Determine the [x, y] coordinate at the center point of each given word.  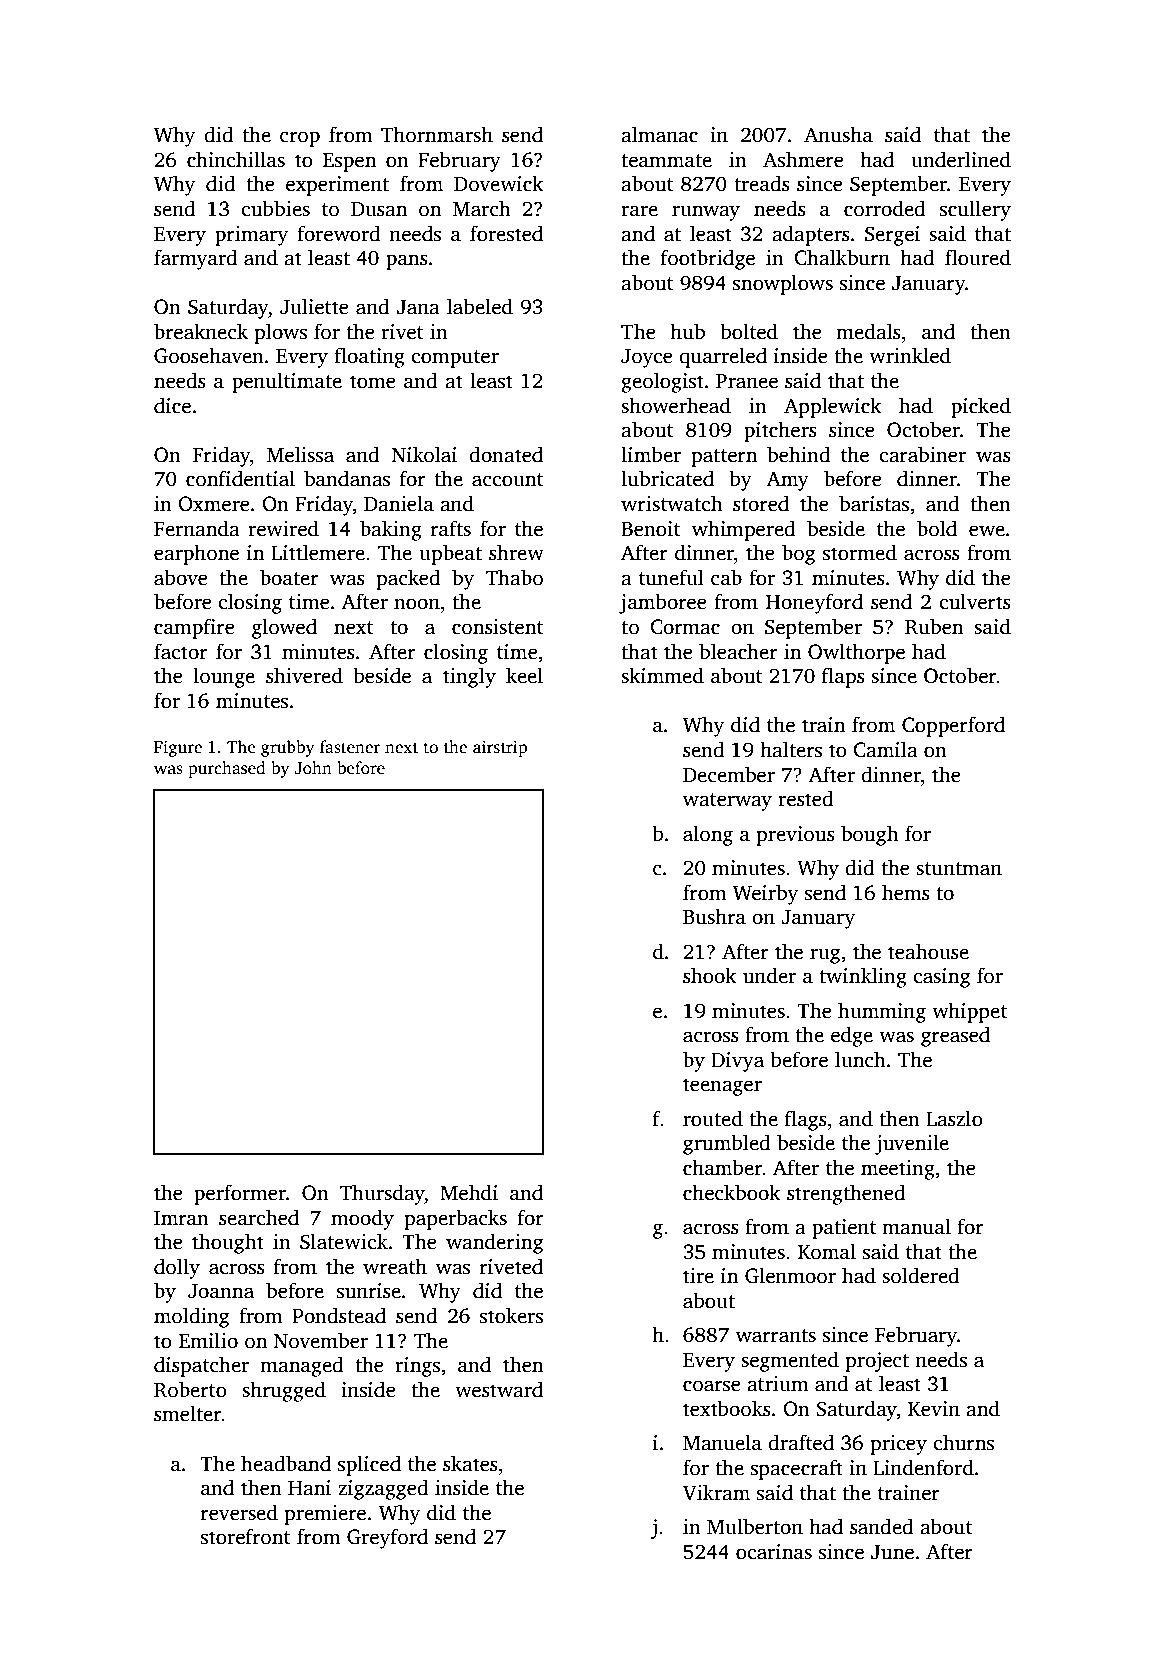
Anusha [838, 134]
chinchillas [236, 159]
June [892, 1552]
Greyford [387, 1538]
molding [191, 1317]
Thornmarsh [437, 134]
